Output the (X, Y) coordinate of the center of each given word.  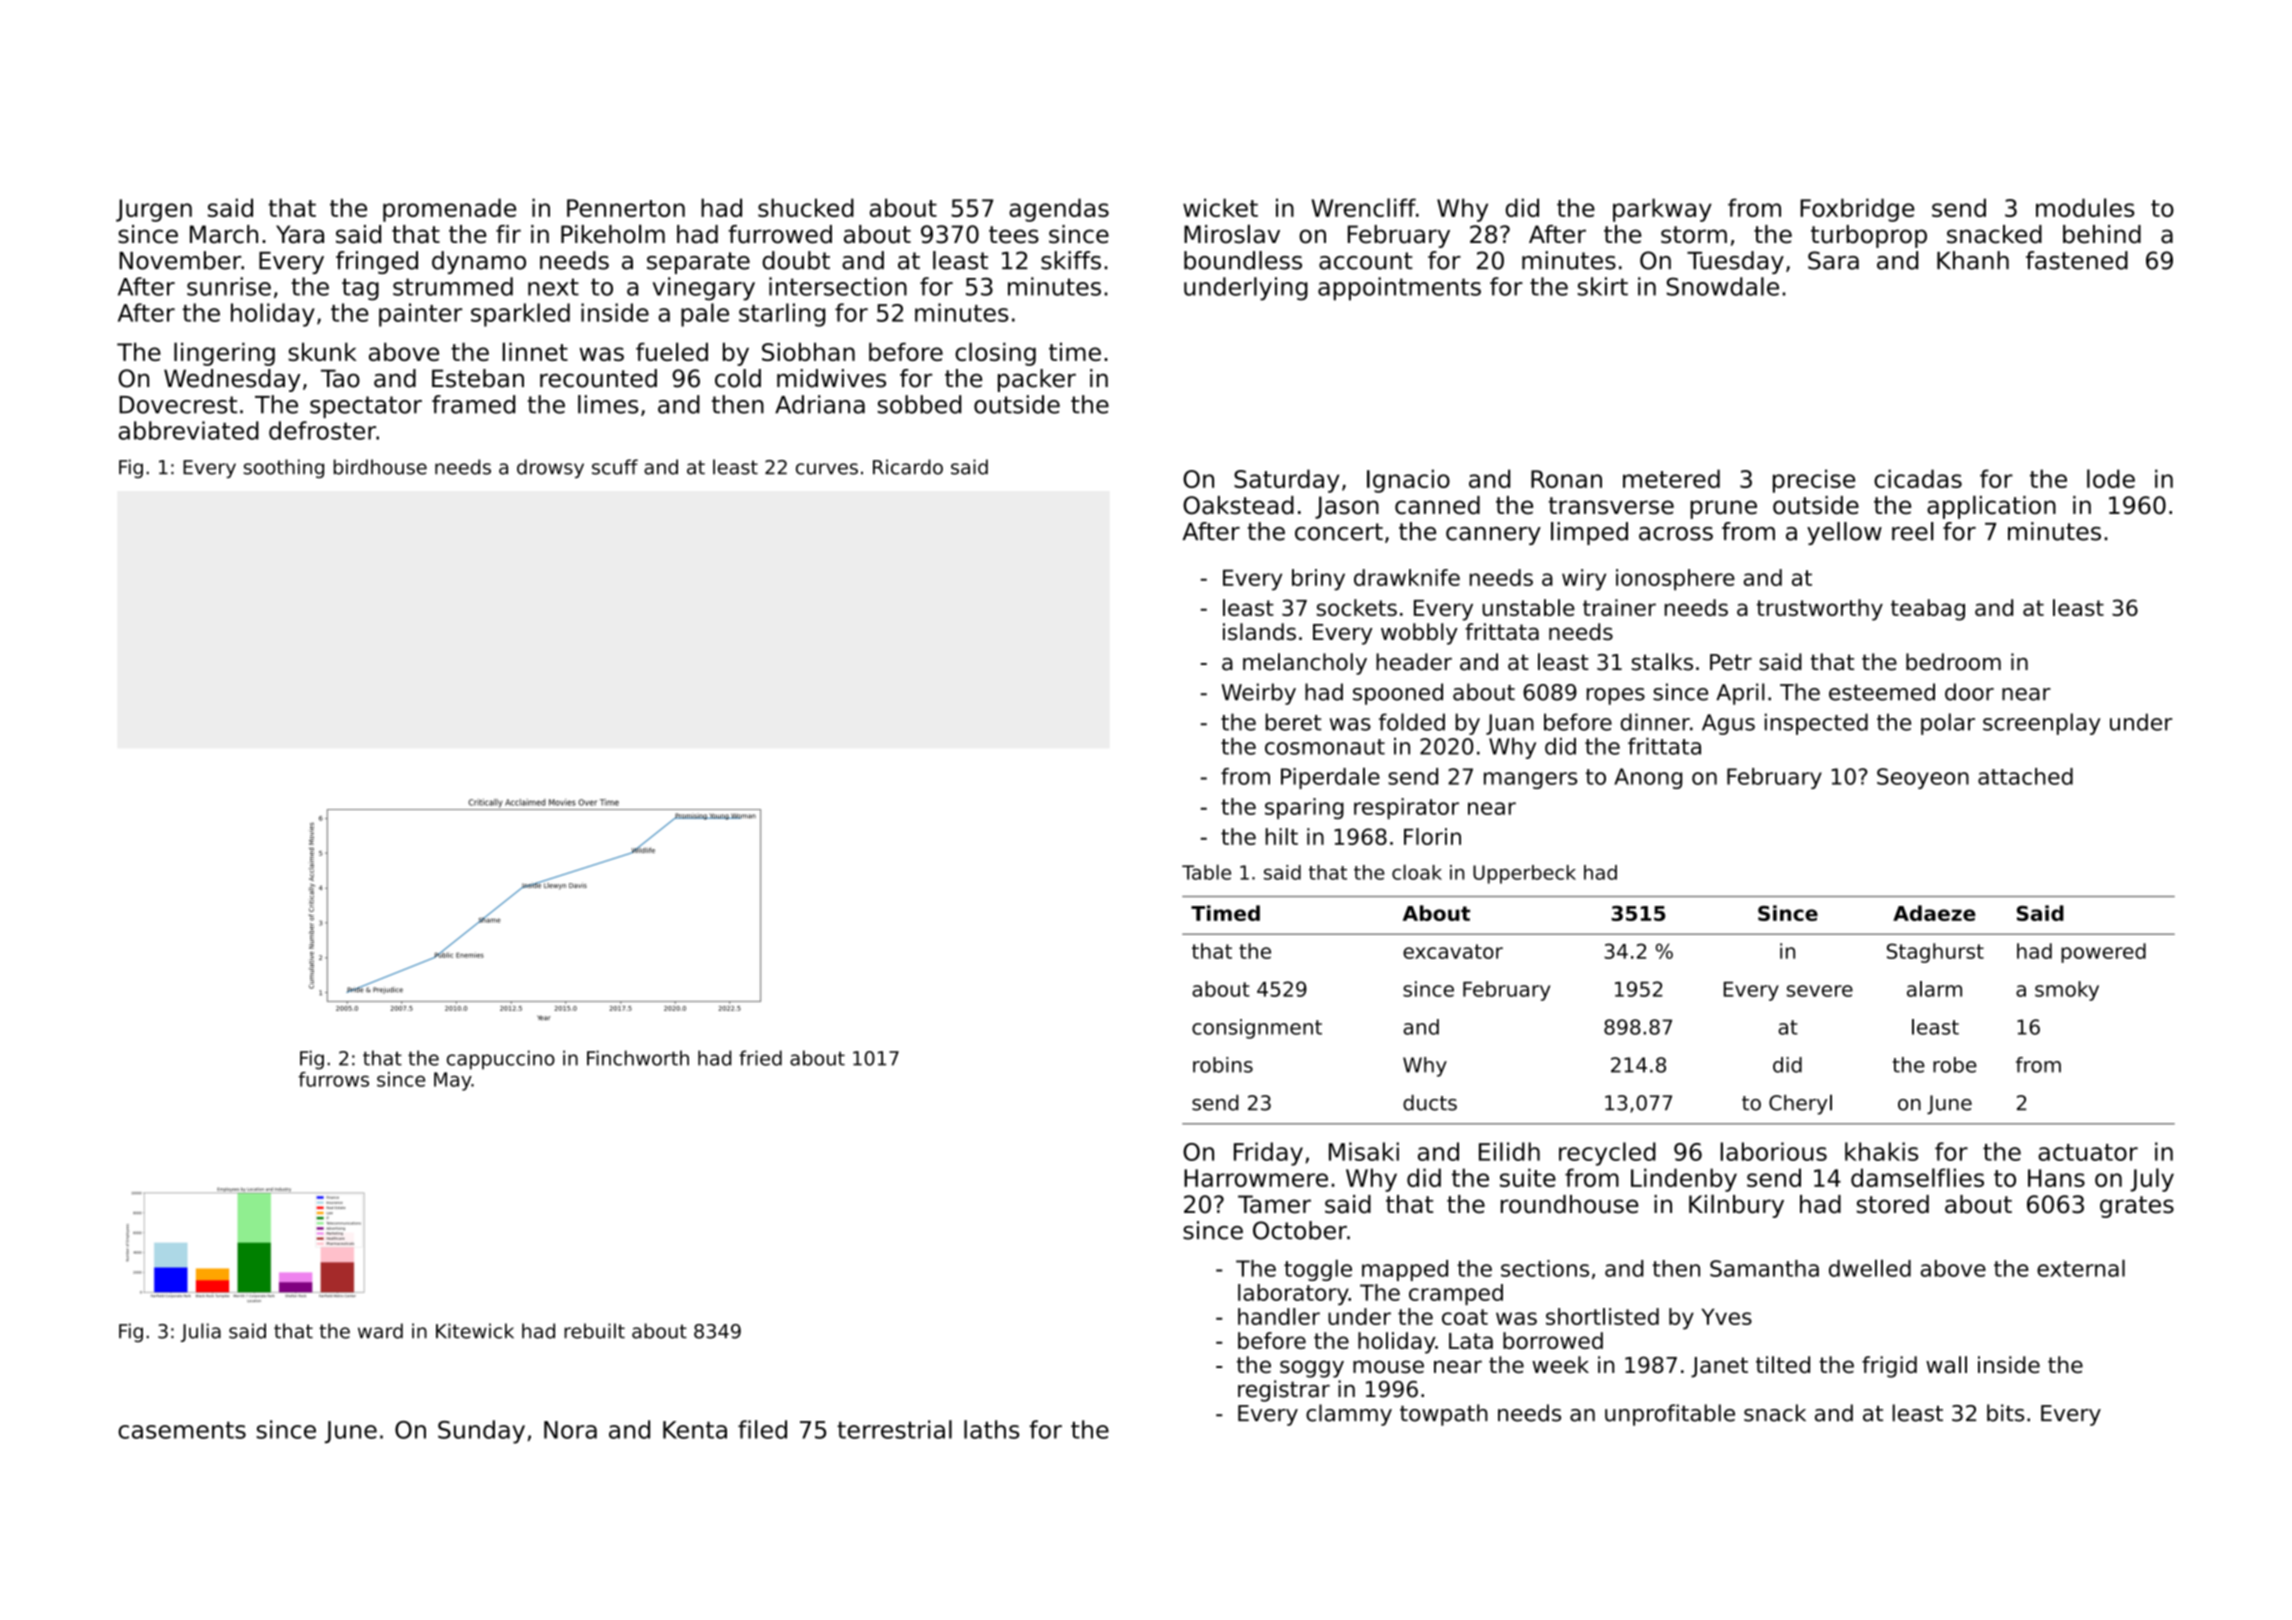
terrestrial (894, 1429)
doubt (796, 260)
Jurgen (154, 210)
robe (1955, 1065)
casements (182, 1430)
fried (760, 1058)
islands (1259, 631)
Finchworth (638, 1058)
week (1560, 1364)
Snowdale (1722, 286)
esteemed (1882, 692)
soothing (284, 468)
